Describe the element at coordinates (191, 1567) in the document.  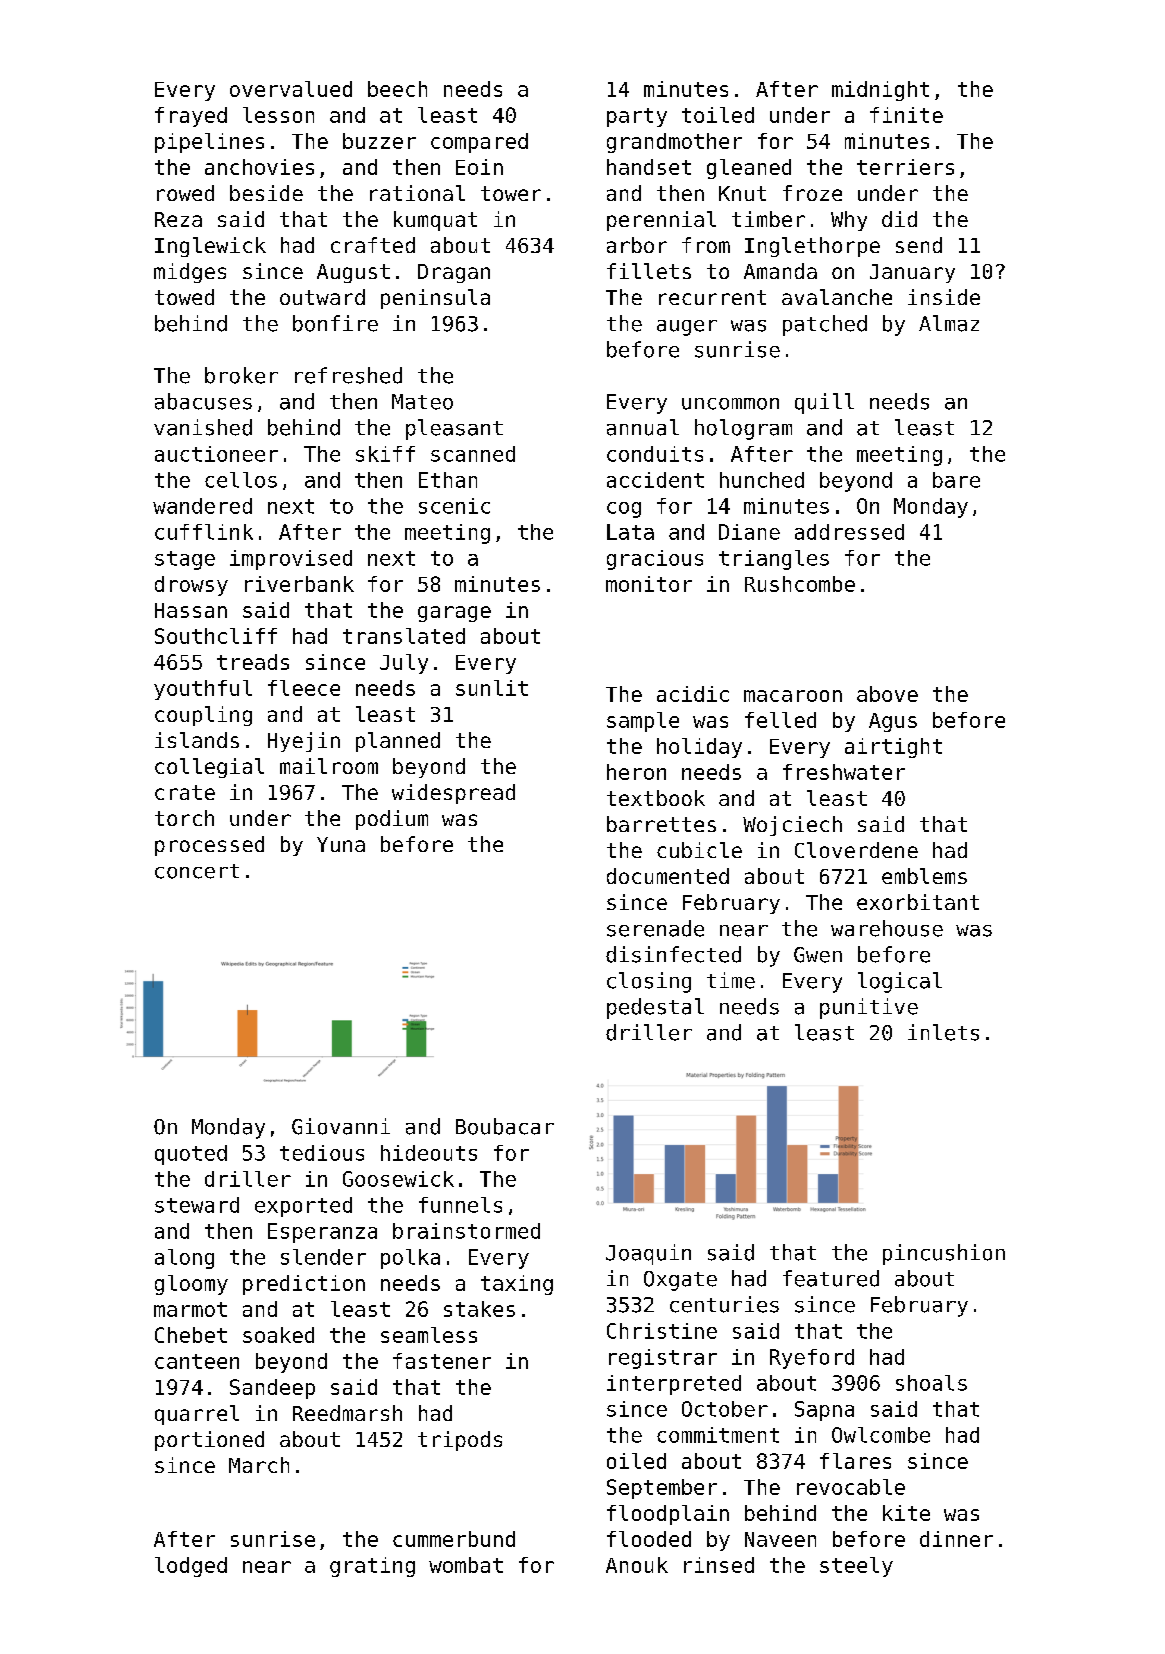
I see `lodged` at that location.
